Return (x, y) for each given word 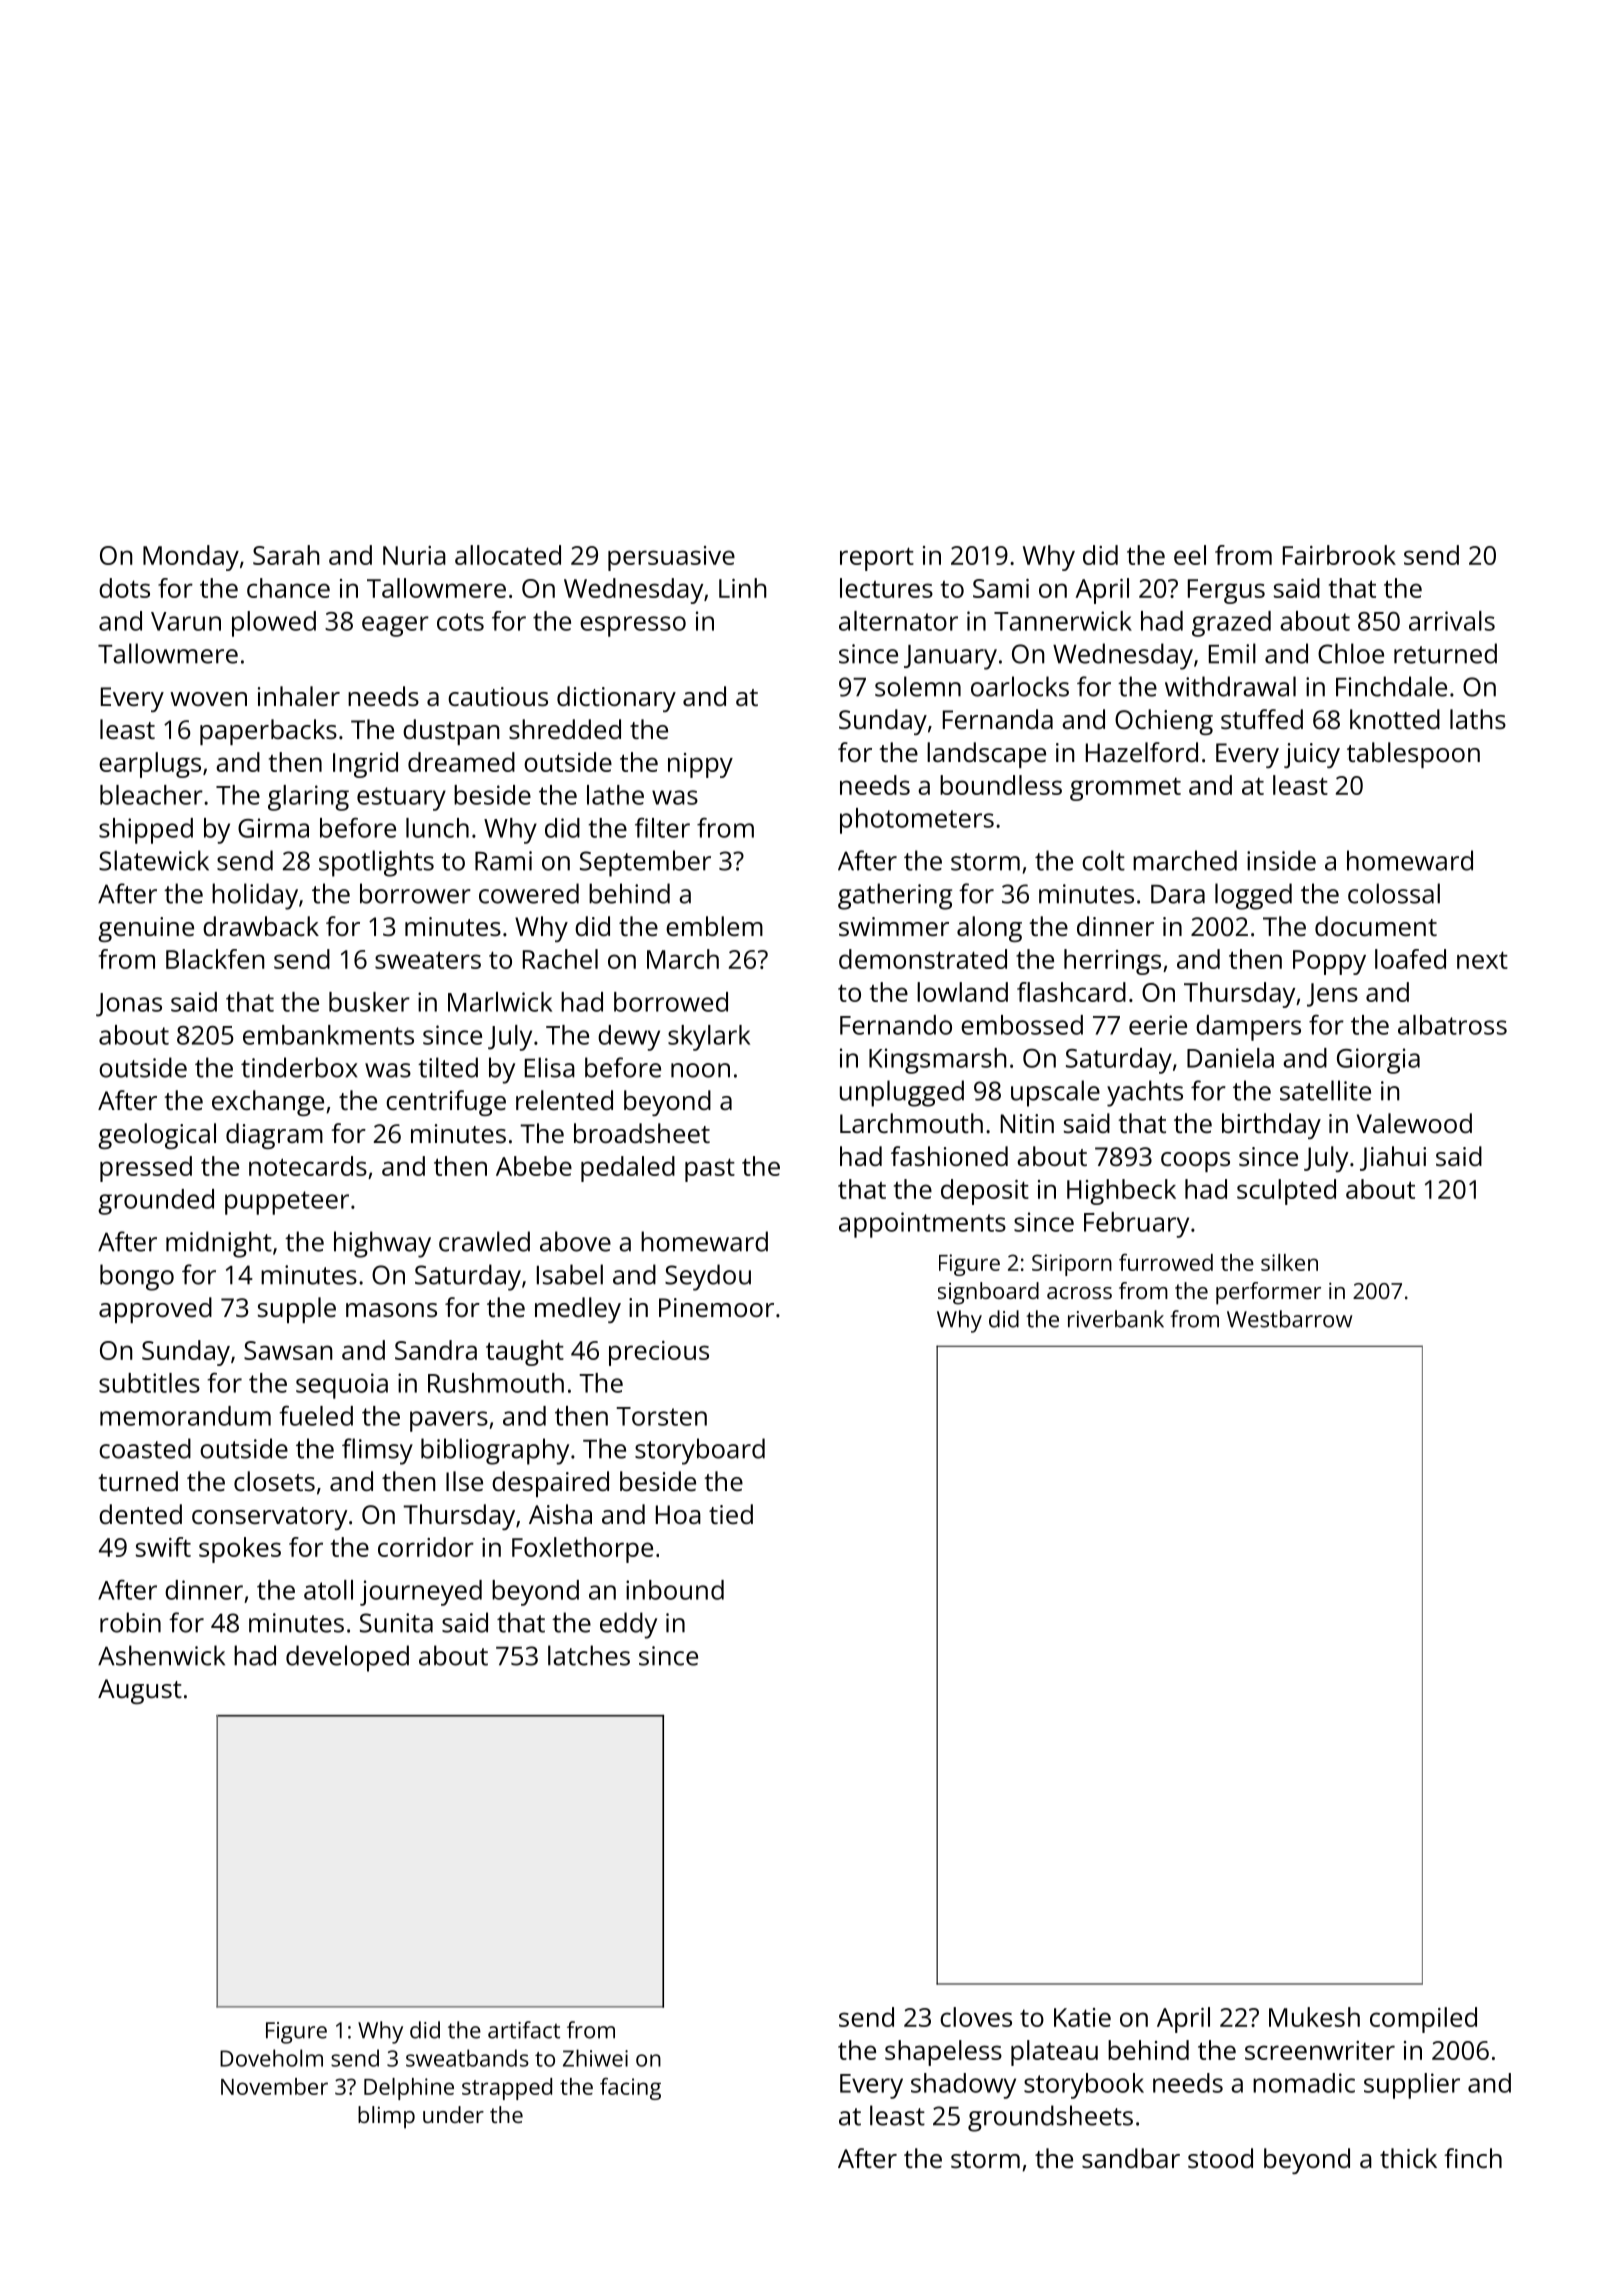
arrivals (1452, 621)
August (140, 1691)
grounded (156, 1202)
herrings (1112, 962)
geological (157, 1136)
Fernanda (998, 719)
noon (700, 1070)
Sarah (286, 555)
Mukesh (1314, 2017)
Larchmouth (911, 1123)
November (274, 2086)
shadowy (963, 2086)
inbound (675, 1590)
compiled (1423, 2020)
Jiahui (1393, 1158)
